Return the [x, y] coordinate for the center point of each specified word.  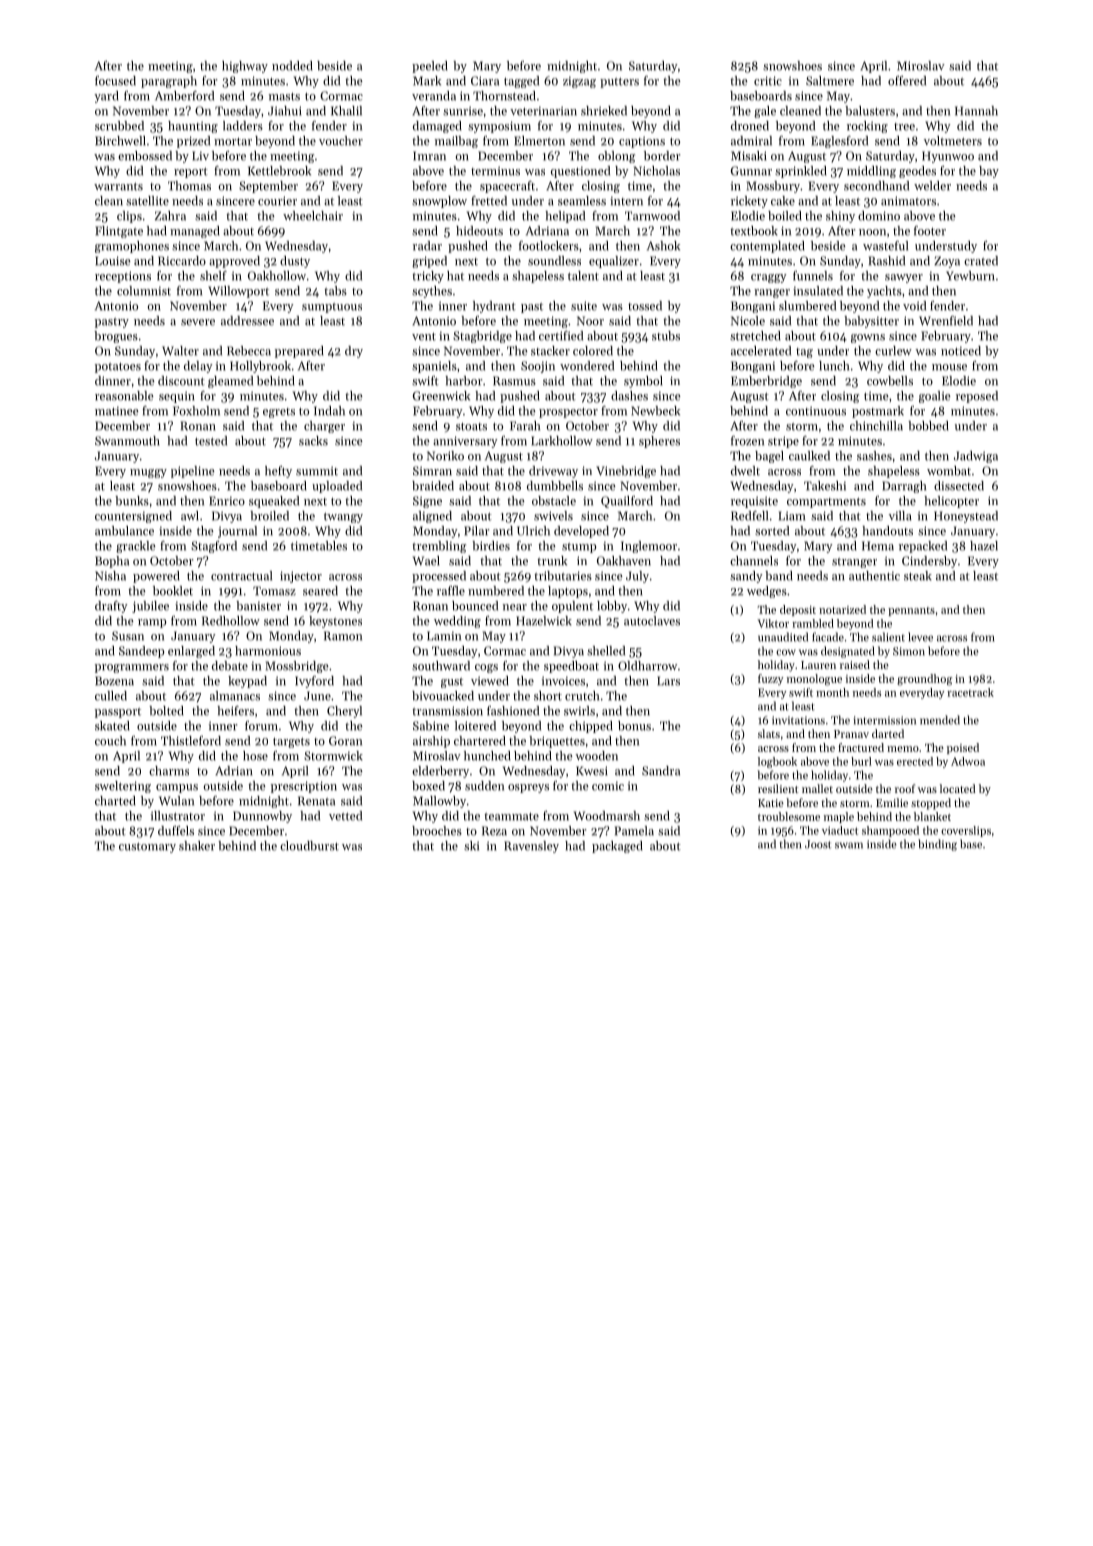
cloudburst [309, 846]
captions [642, 142]
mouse [949, 367]
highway [245, 67]
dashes [629, 396]
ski [471, 846]
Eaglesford [839, 142]
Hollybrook [260, 367]
